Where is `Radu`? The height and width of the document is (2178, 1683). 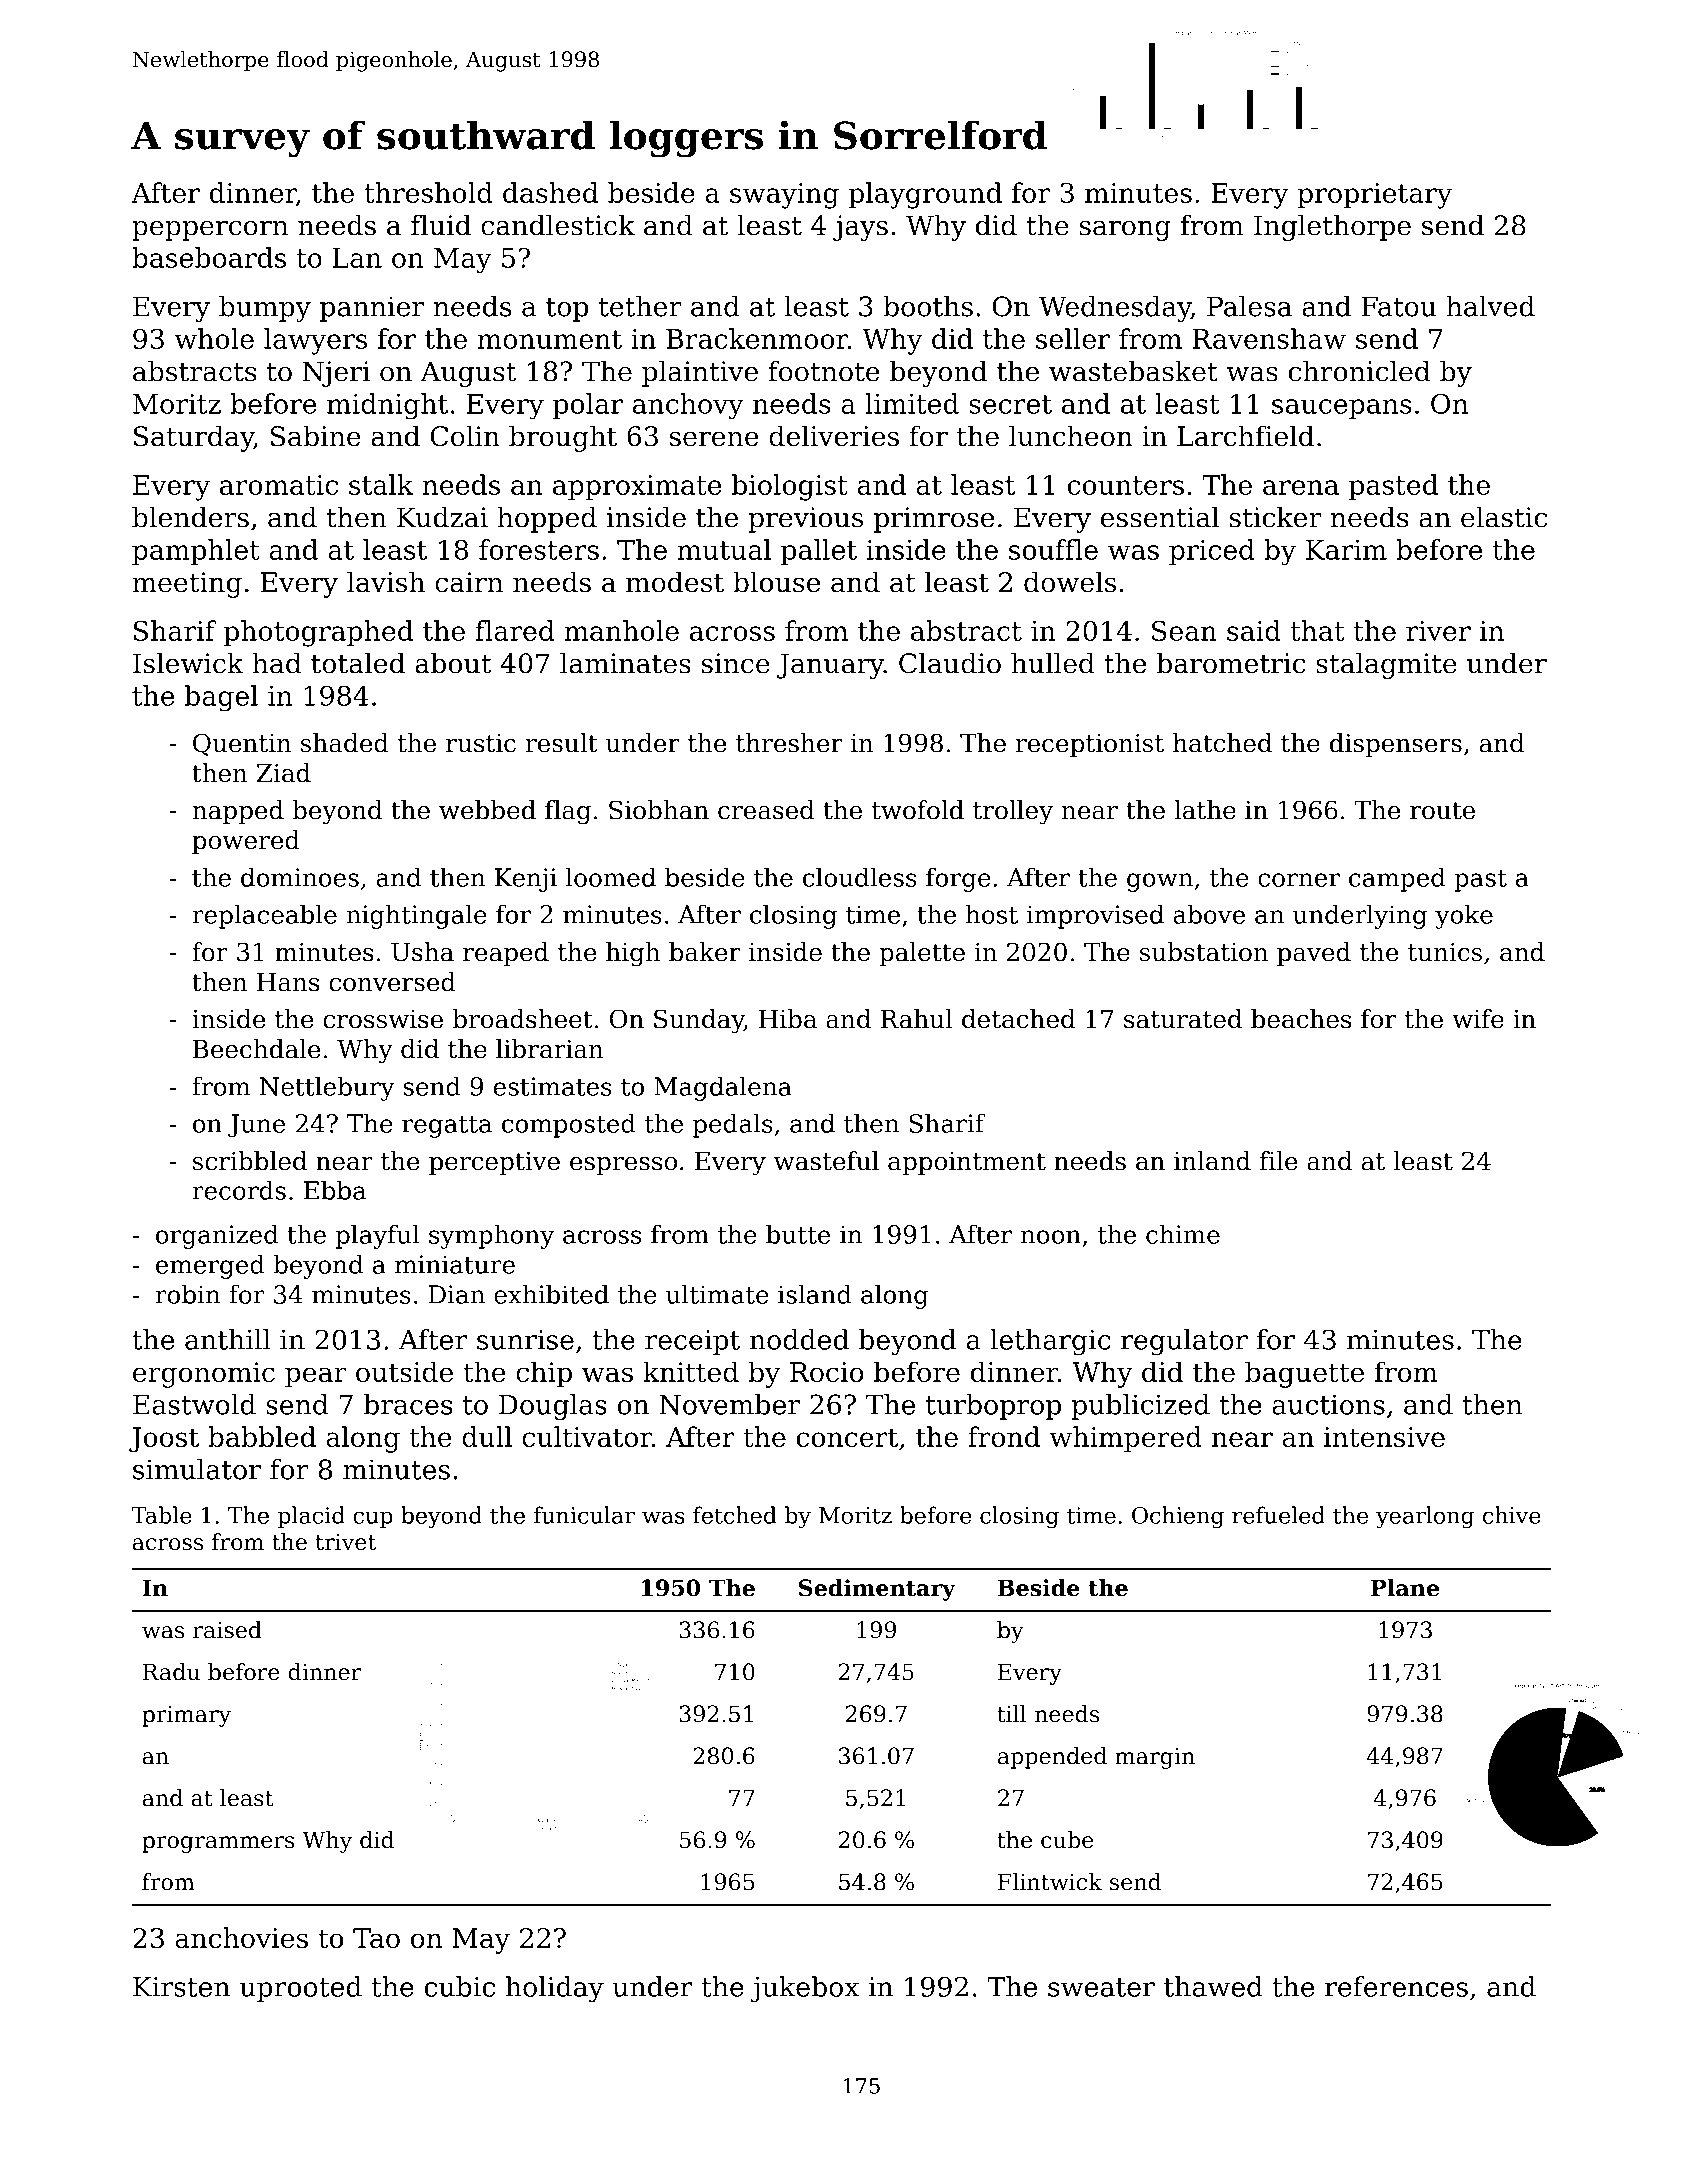
Radu is located at coordinates (171, 1672).
